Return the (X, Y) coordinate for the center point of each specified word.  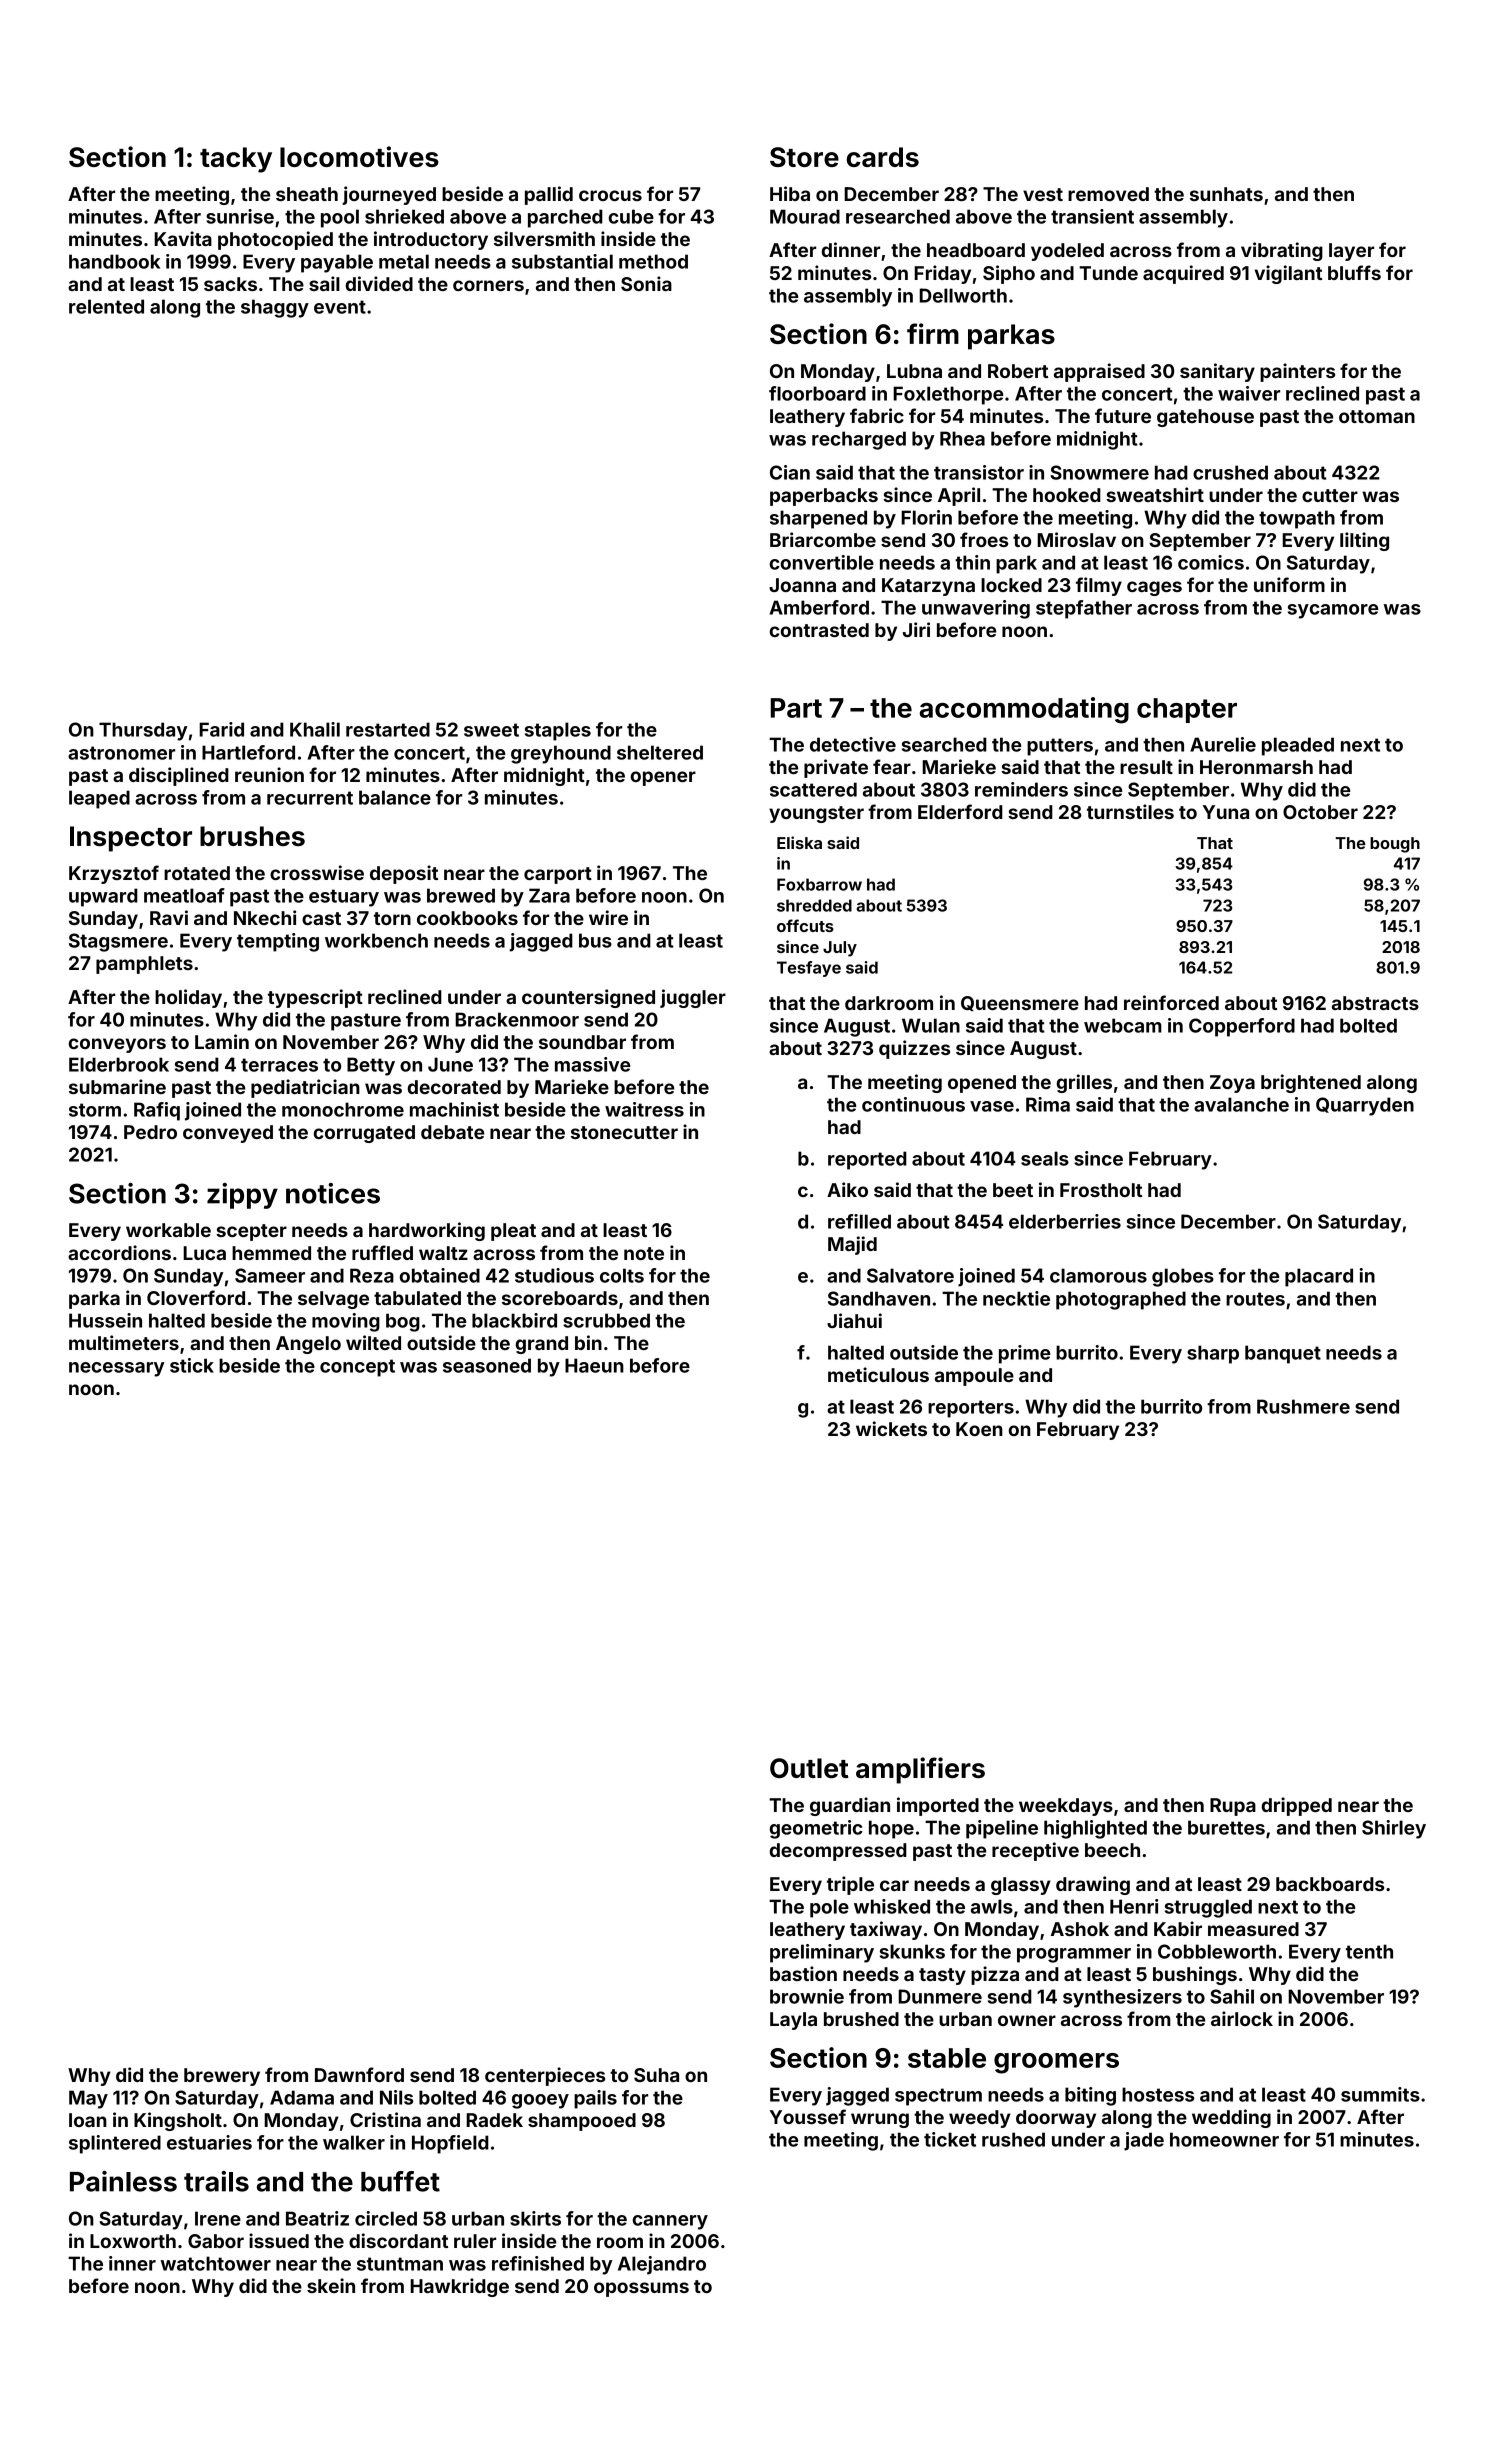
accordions (119, 1252)
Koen (979, 1429)
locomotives (359, 156)
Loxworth (133, 2241)
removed (1108, 194)
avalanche (1241, 1104)
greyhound (561, 754)
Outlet (809, 1768)
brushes (252, 836)
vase (992, 1106)
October (1320, 812)
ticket (950, 2139)
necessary (116, 1369)
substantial (562, 261)
